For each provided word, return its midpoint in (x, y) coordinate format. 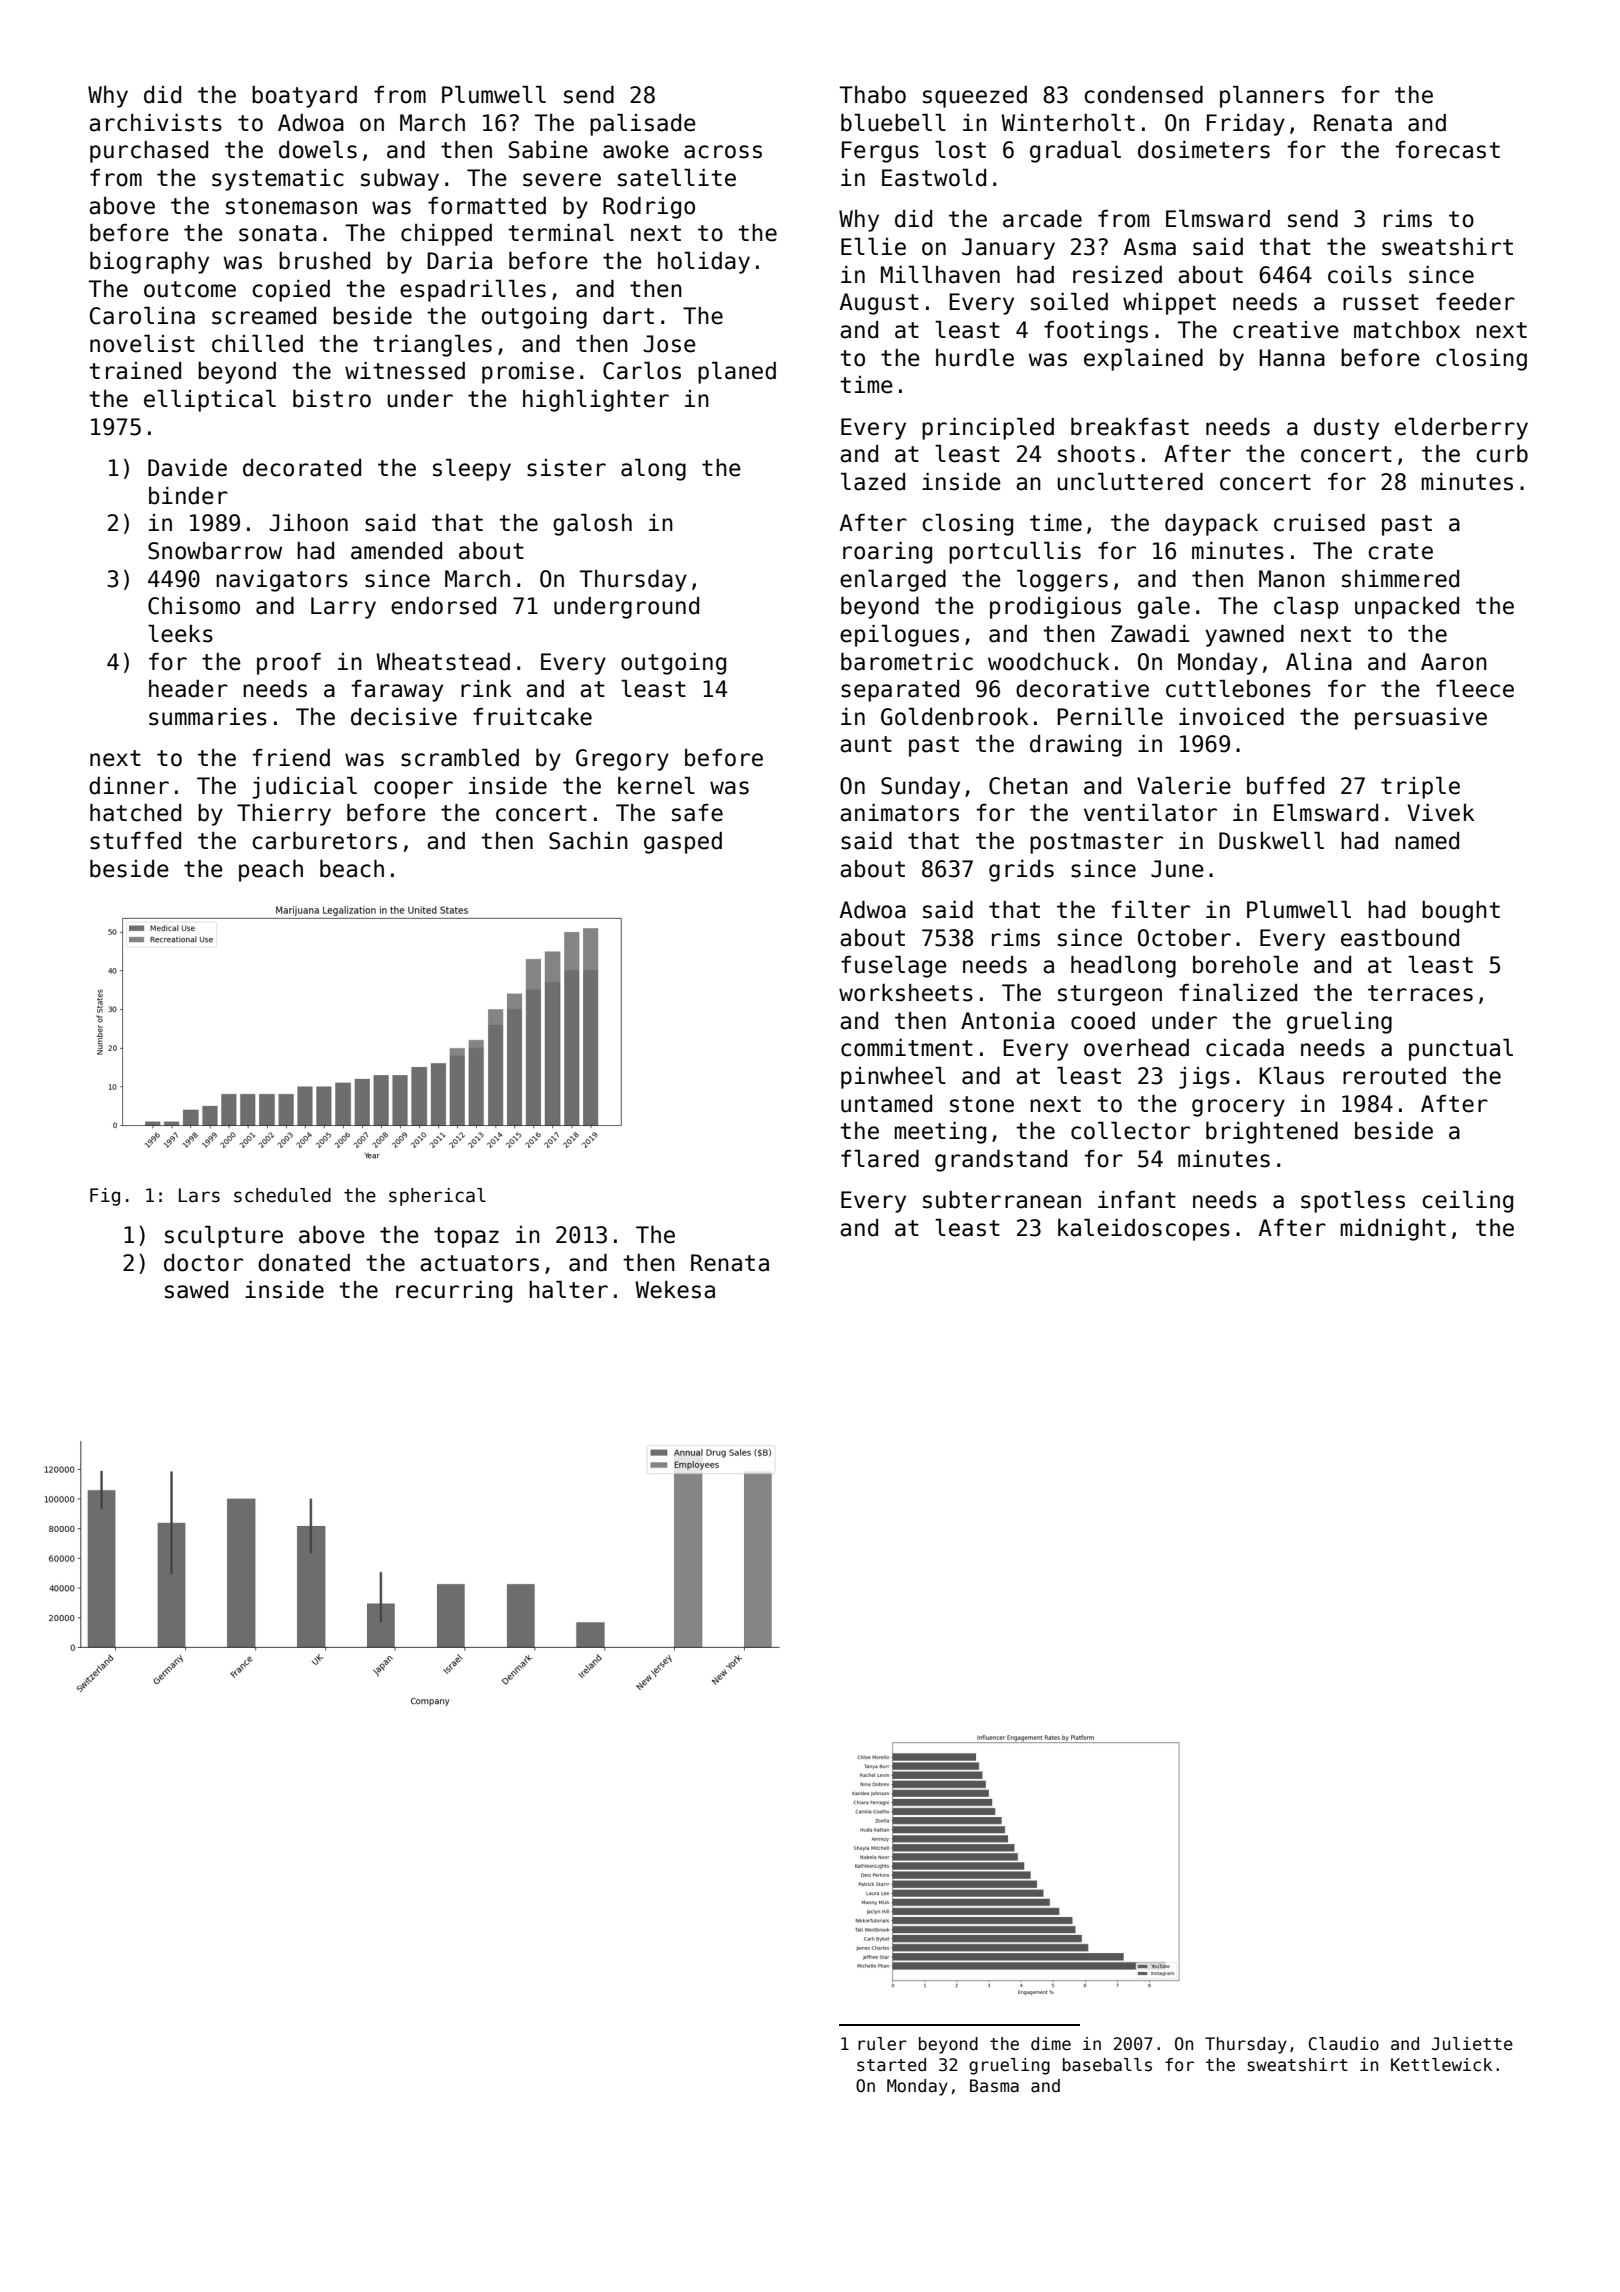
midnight (1393, 1230)
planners (1272, 97)
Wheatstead (443, 662)
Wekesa (675, 1290)
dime (1051, 2043)
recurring (454, 1292)
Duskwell (1271, 841)
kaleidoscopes (1144, 1230)
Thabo (873, 95)
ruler (882, 2044)
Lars (199, 1195)
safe (697, 813)
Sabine (548, 150)
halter (568, 1290)
